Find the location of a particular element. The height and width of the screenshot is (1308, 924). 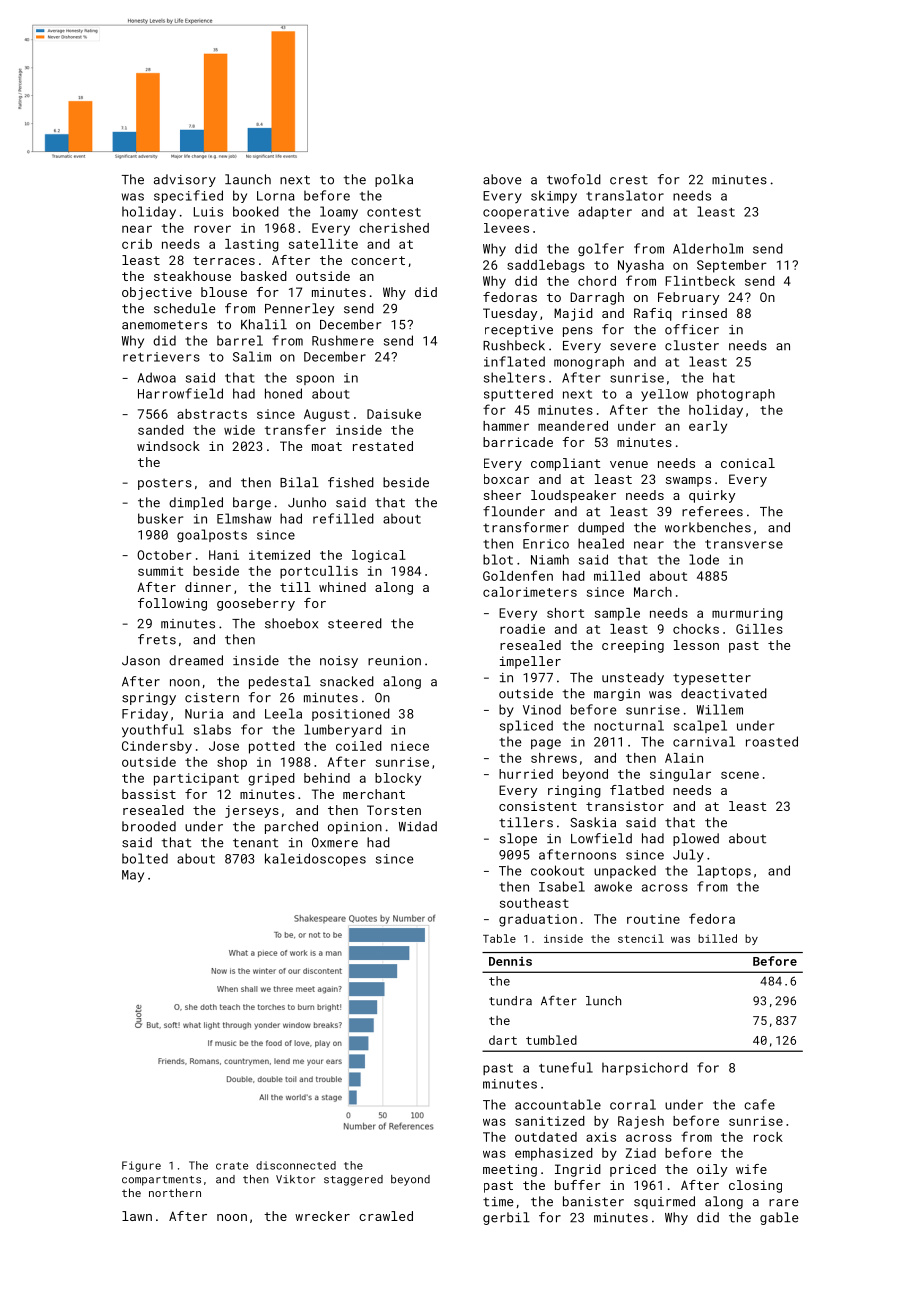

Figure is located at coordinates (141, 1166).
